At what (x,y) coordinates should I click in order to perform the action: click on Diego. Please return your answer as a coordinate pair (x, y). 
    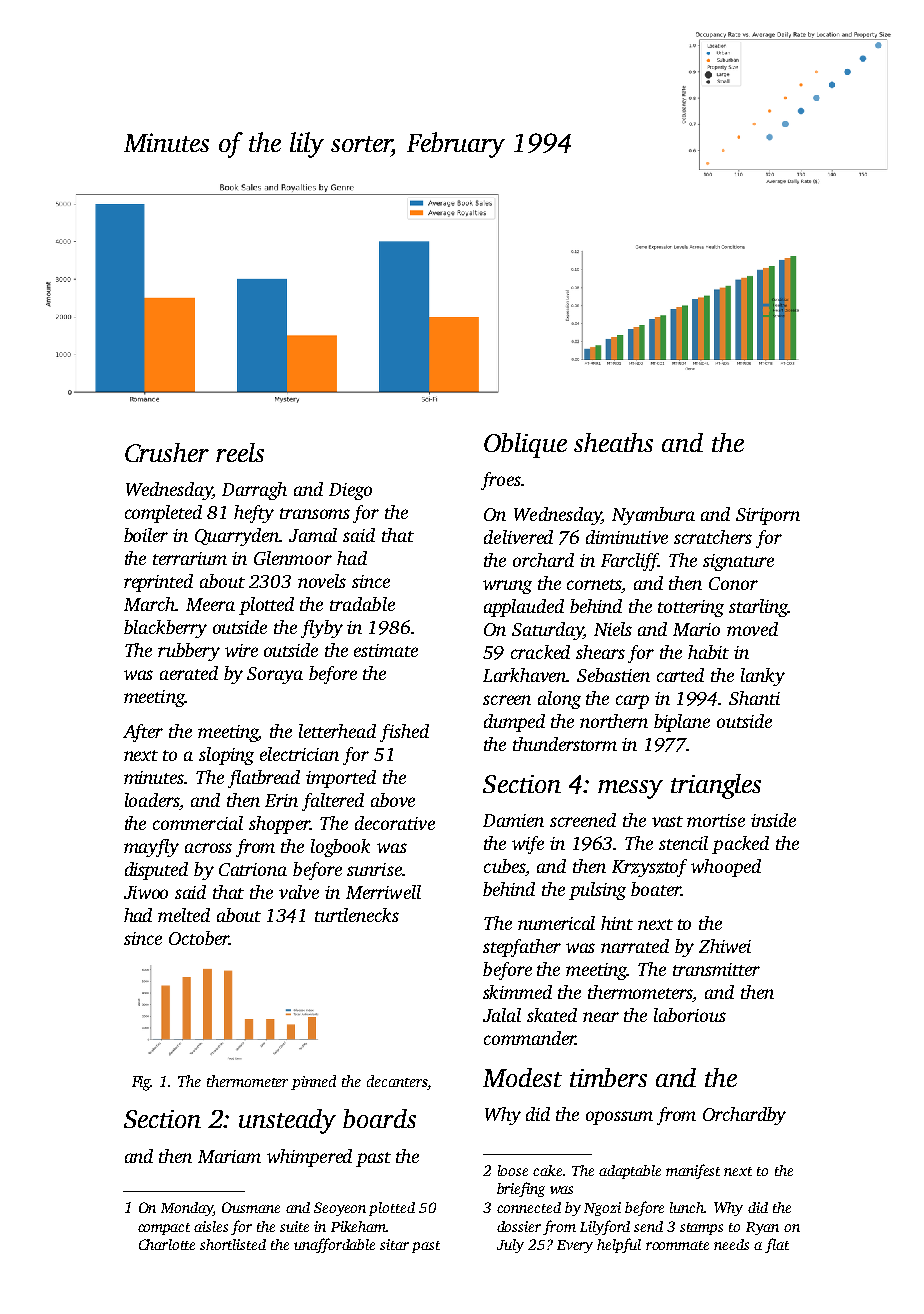
    Looking at the image, I should click on (350, 491).
